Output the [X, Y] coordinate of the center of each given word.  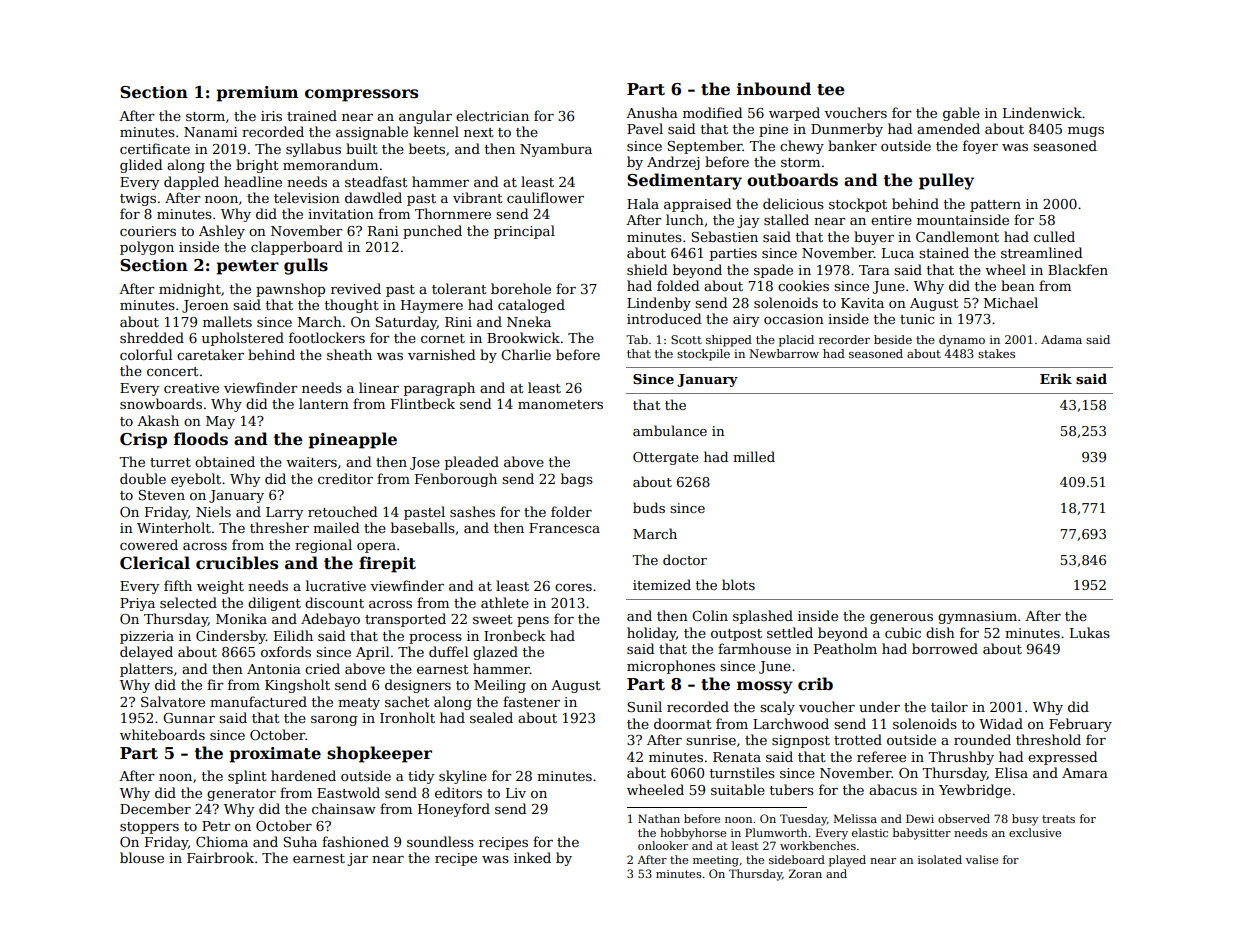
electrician [492, 115]
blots [738, 584]
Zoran [805, 873]
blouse [142, 857]
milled [754, 456]
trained [312, 115]
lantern [324, 403]
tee [831, 90]
